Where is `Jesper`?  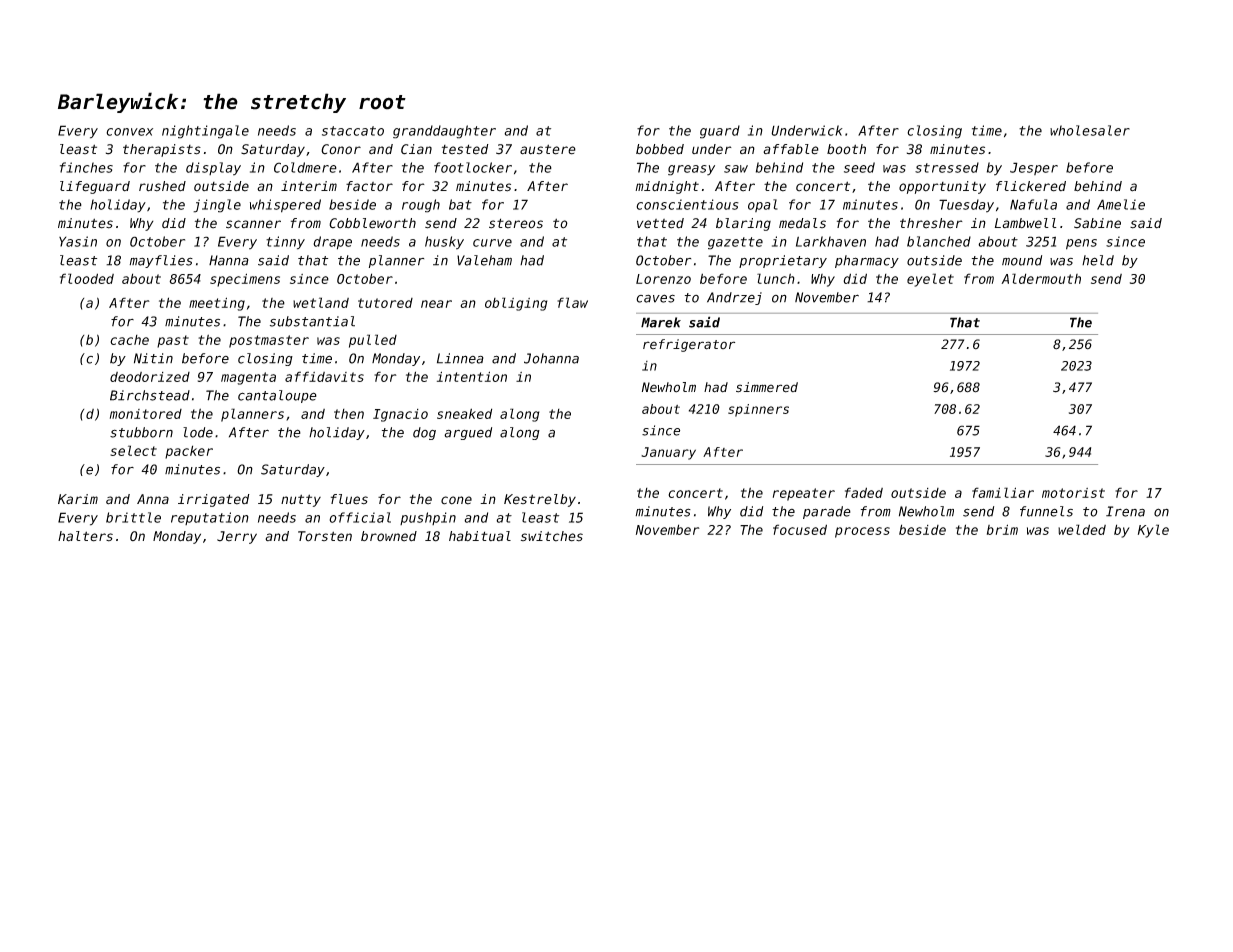 Jesper is located at coordinates (1034, 168).
